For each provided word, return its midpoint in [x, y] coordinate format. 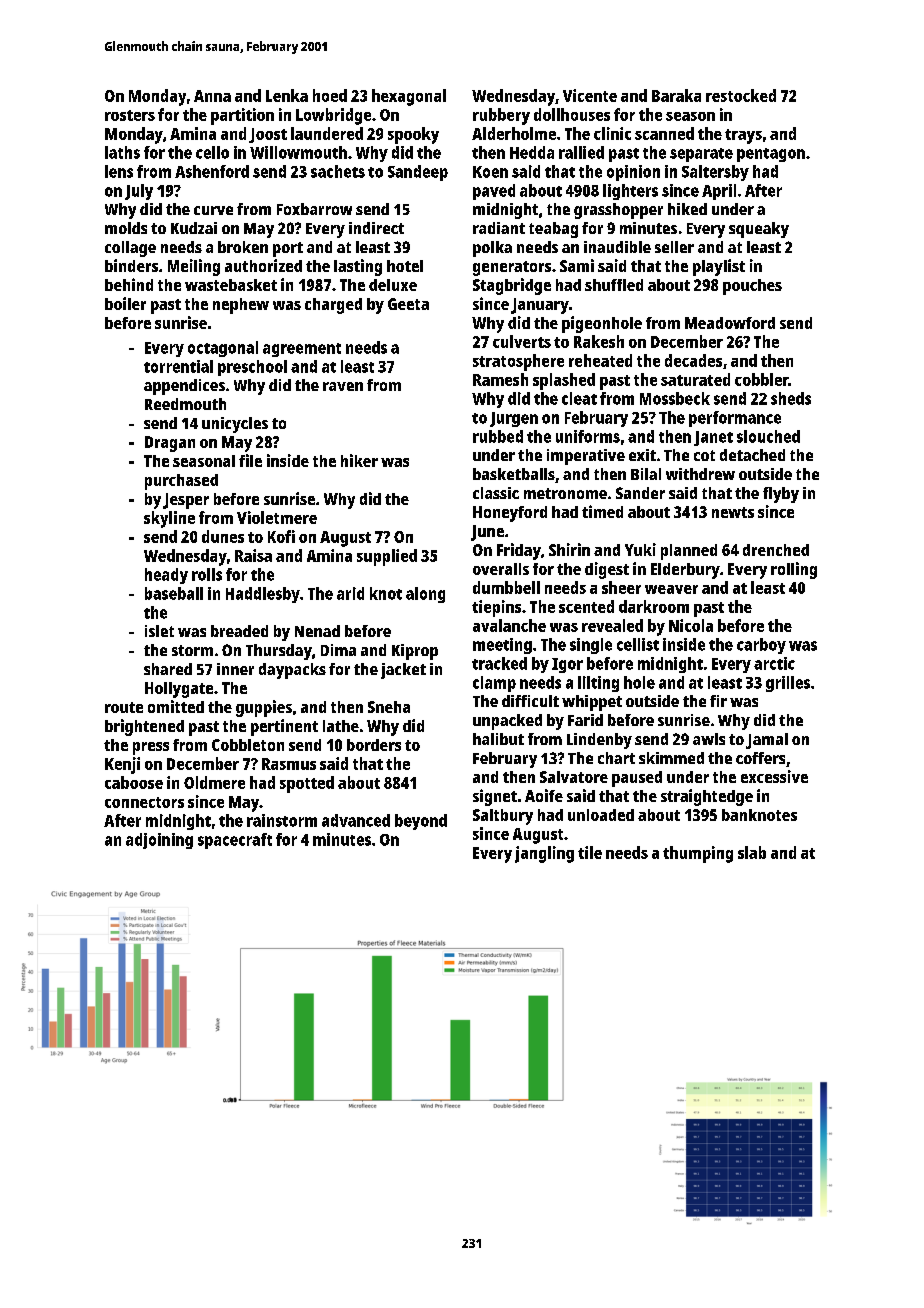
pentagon [771, 155]
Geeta [408, 304]
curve [213, 210]
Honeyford [510, 514]
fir [718, 701]
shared [168, 669]
